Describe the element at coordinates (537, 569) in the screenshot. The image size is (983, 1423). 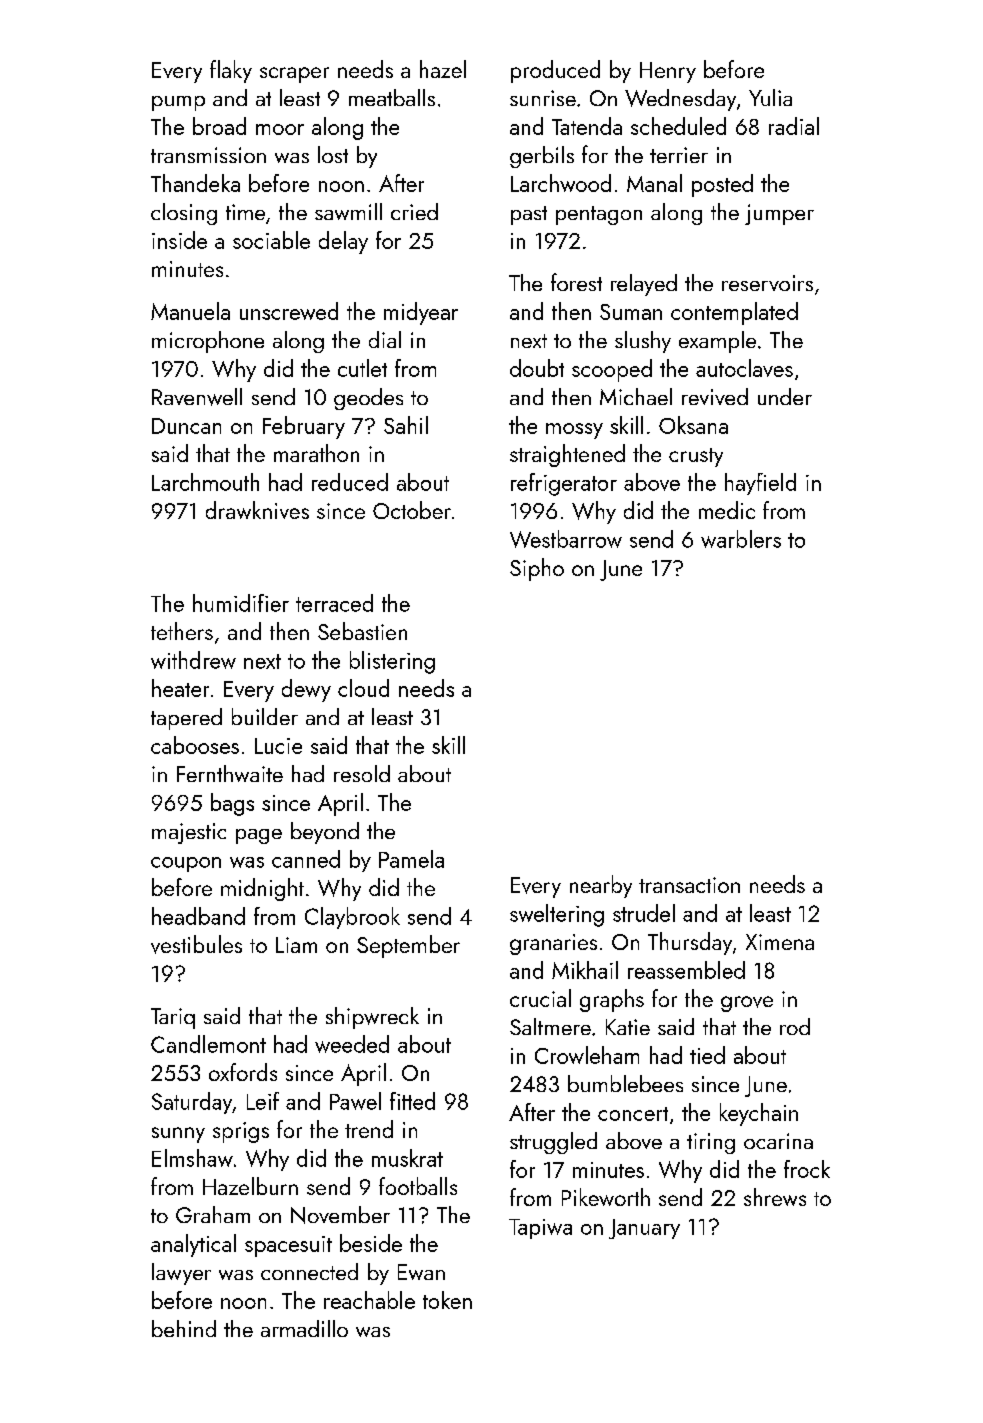
I see `Sipho` at that location.
